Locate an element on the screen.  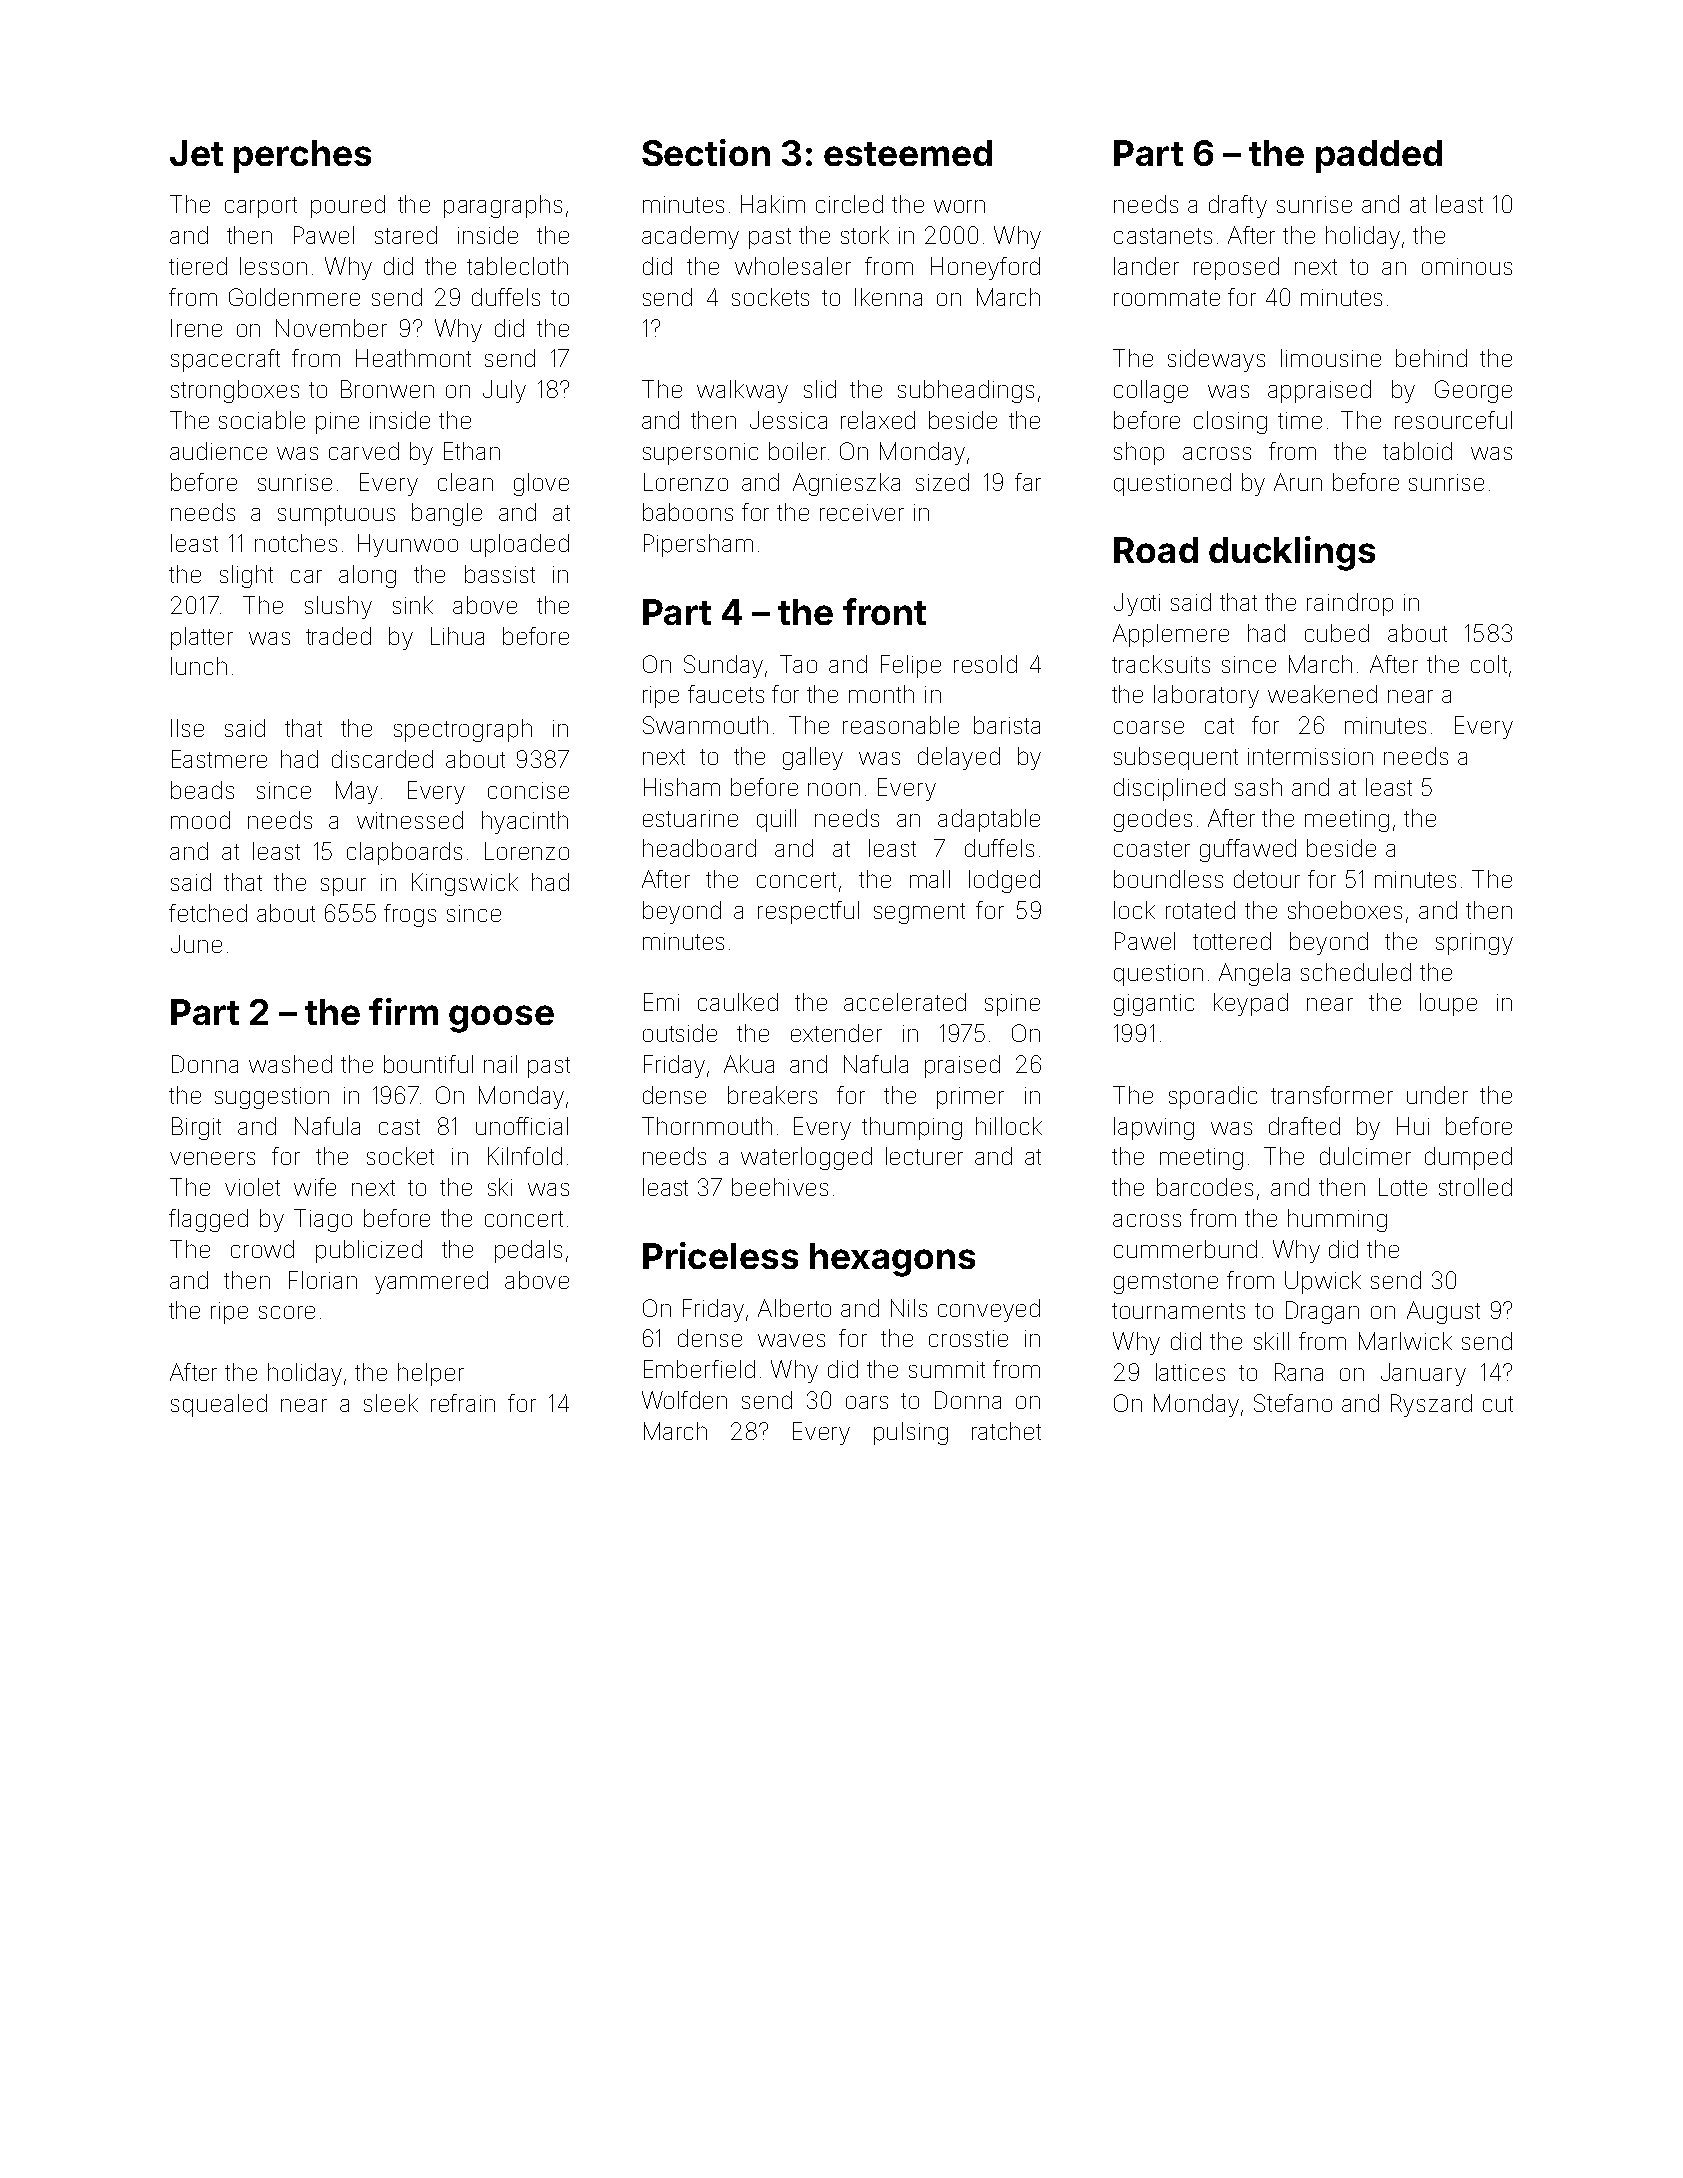
Goldenmere is located at coordinates (294, 297).
